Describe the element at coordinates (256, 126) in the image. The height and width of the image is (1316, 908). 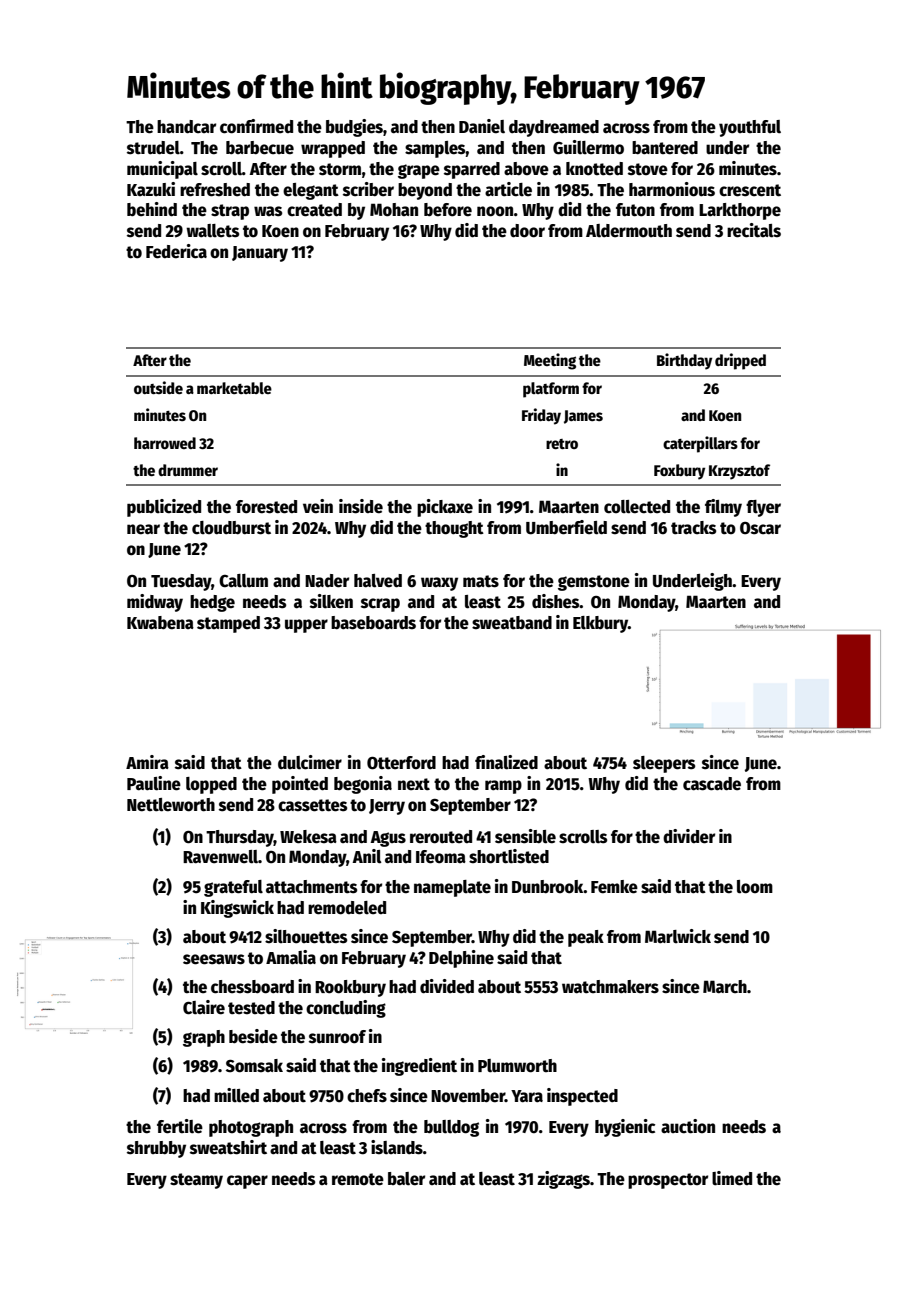
I see `confirmed` at that location.
